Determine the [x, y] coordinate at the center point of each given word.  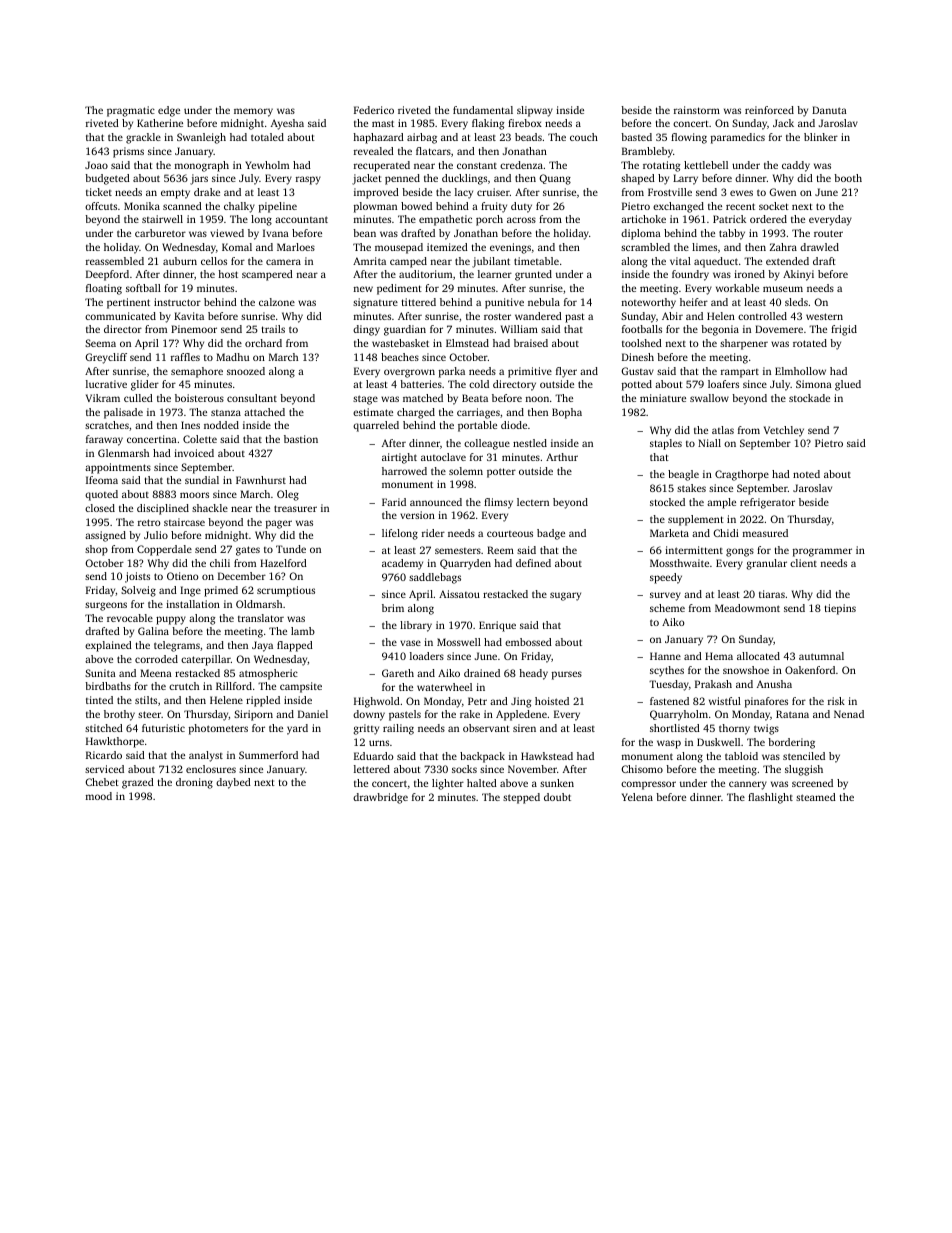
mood [99, 796]
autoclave [443, 457]
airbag [422, 138]
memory [253, 112]
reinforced [769, 110]
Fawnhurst [261, 480]
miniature [663, 398]
